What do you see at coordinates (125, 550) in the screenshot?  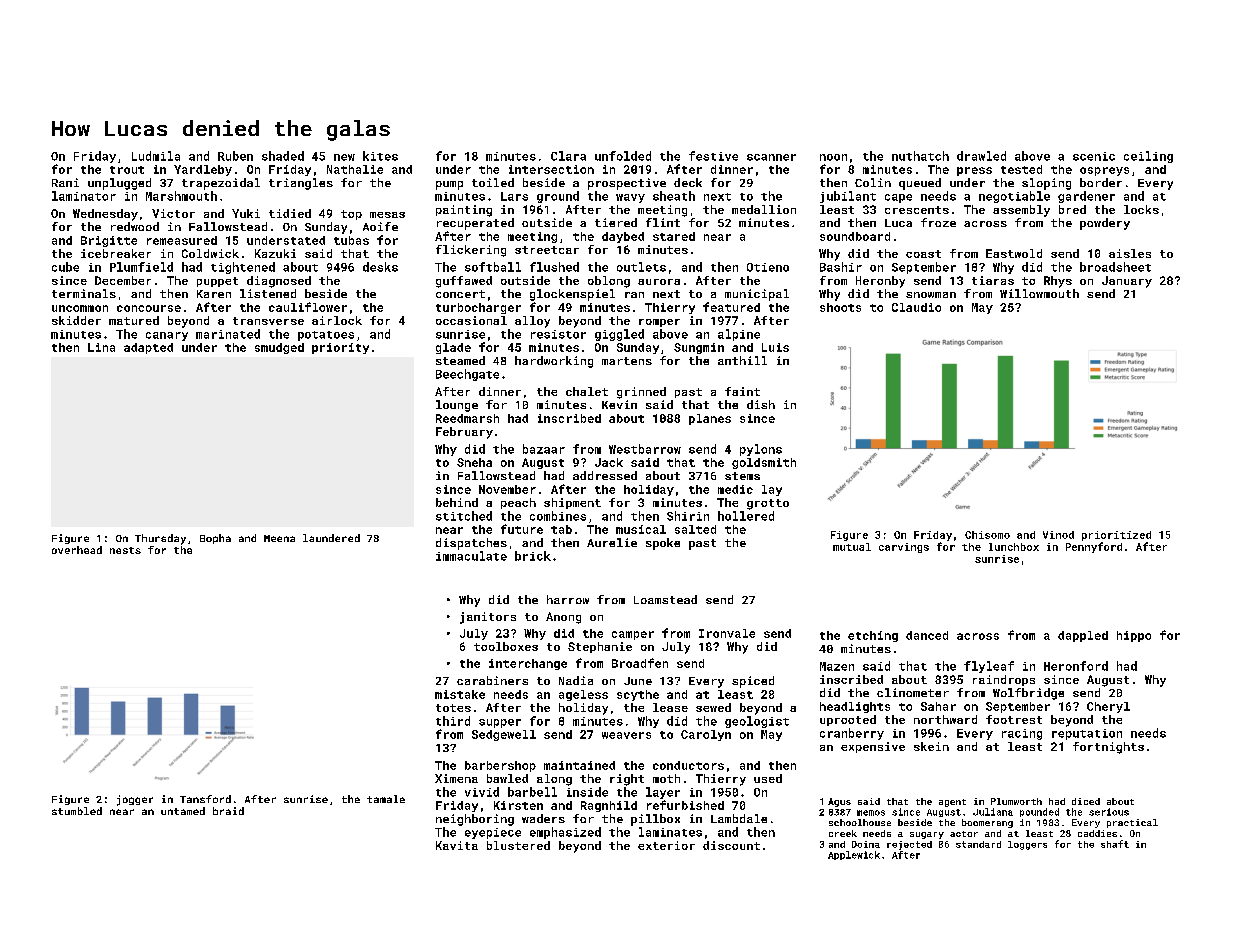 I see `nests` at bounding box center [125, 550].
